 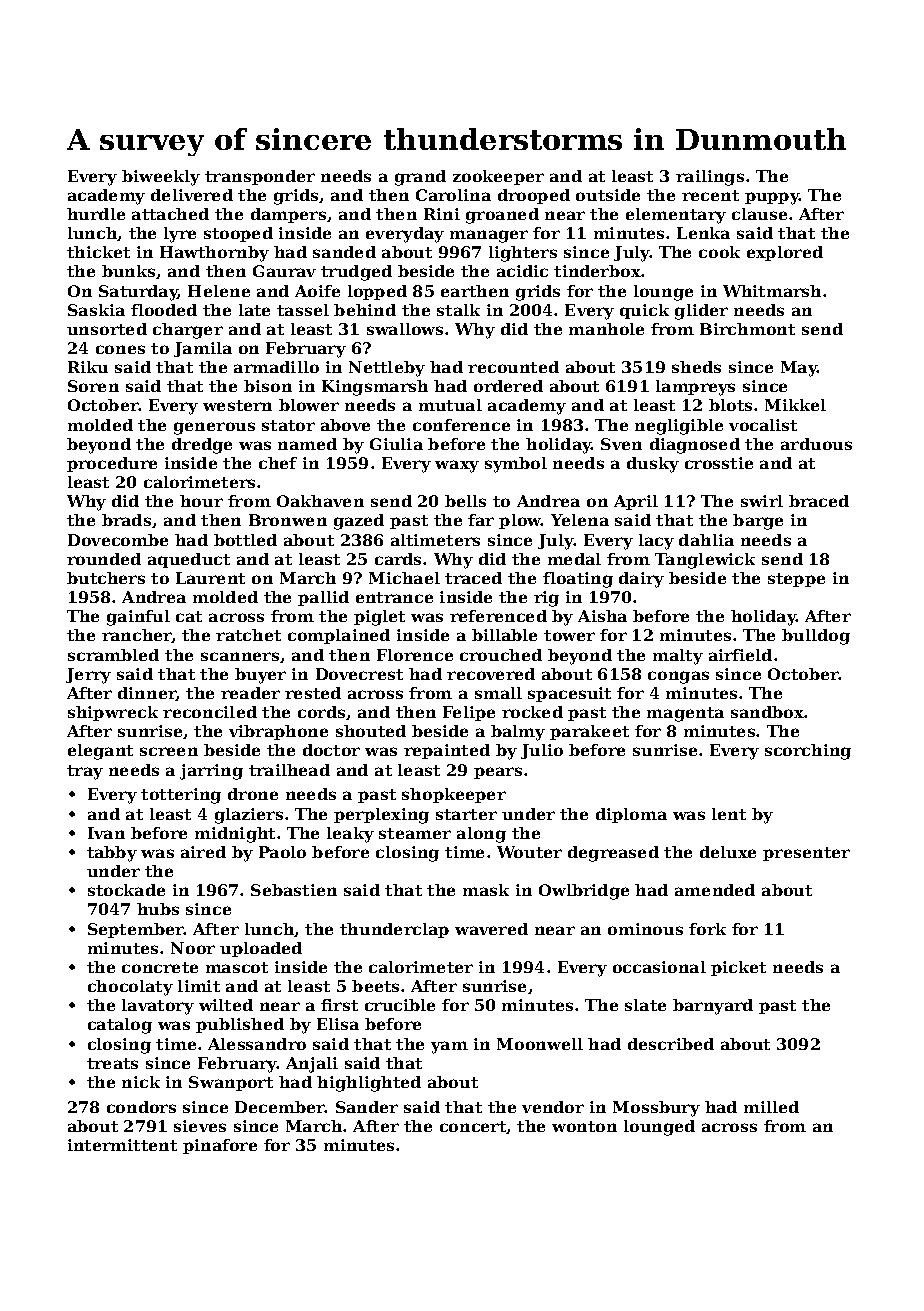 I want to click on sanded, so click(x=344, y=252).
